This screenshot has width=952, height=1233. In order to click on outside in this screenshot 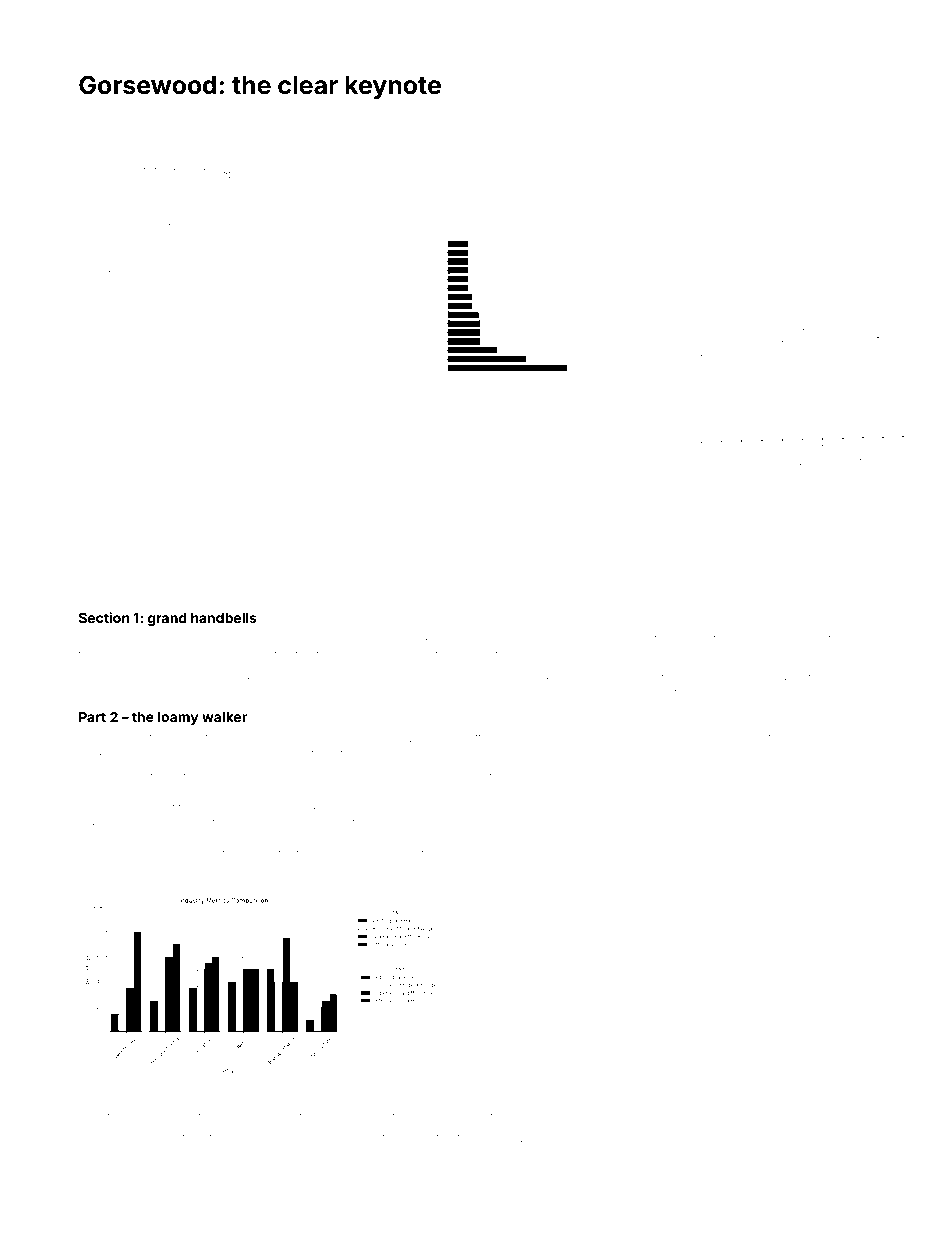, I will do `click(834, 639)`.
